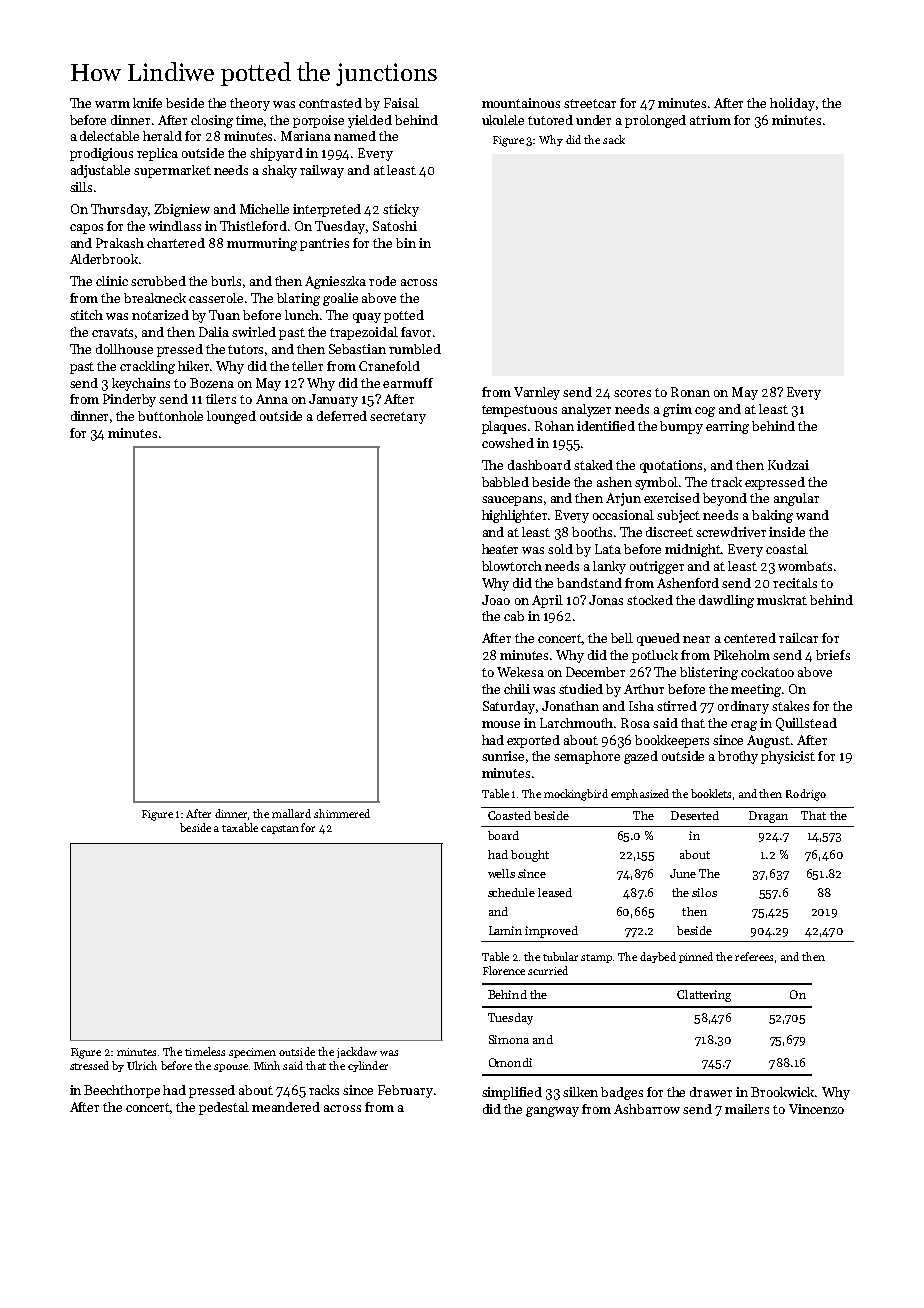 This image has width=924, height=1308. What do you see at coordinates (170, 416) in the image?
I see `buttonhole` at bounding box center [170, 416].
